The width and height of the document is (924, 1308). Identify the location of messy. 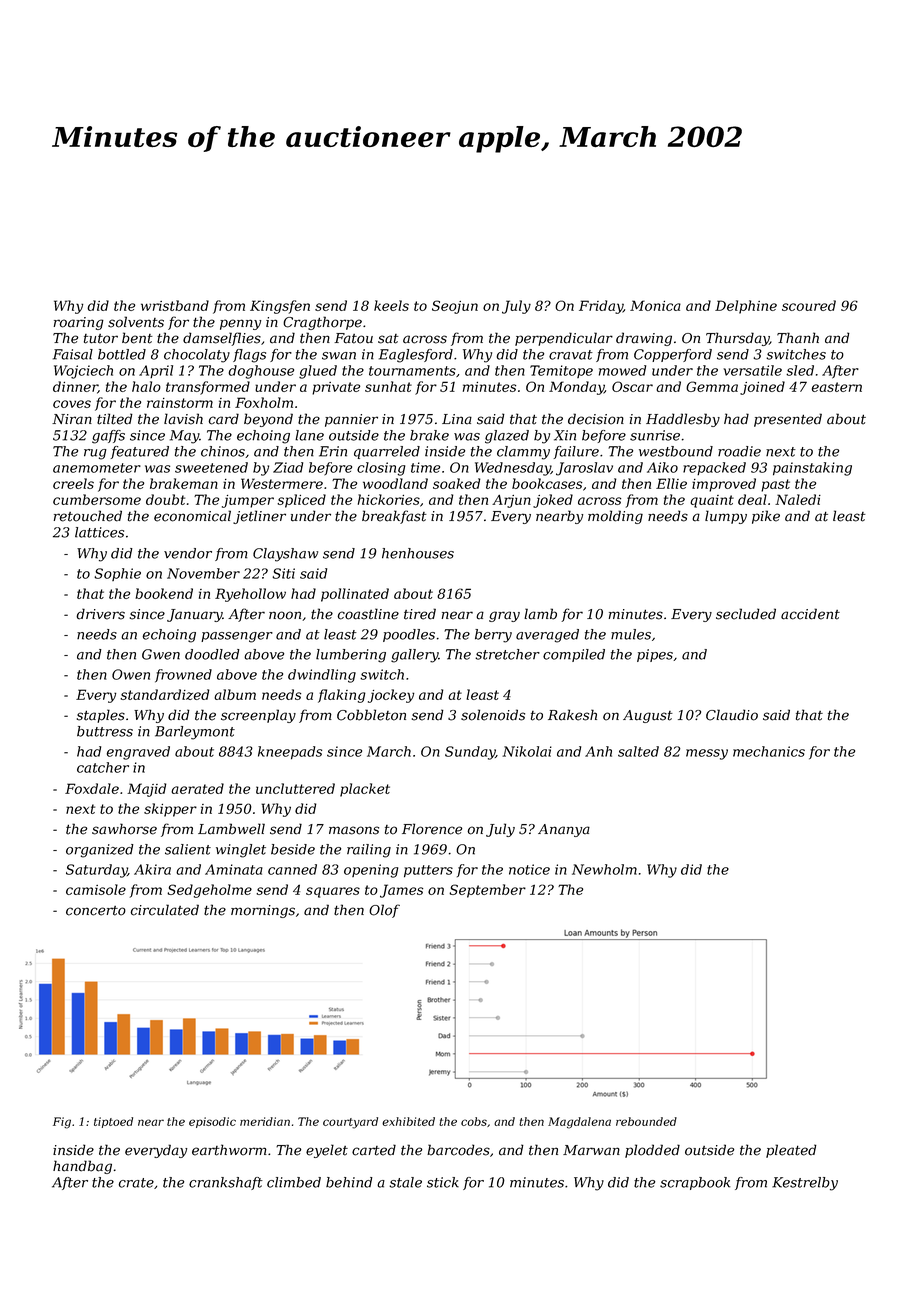
(707, 754).
